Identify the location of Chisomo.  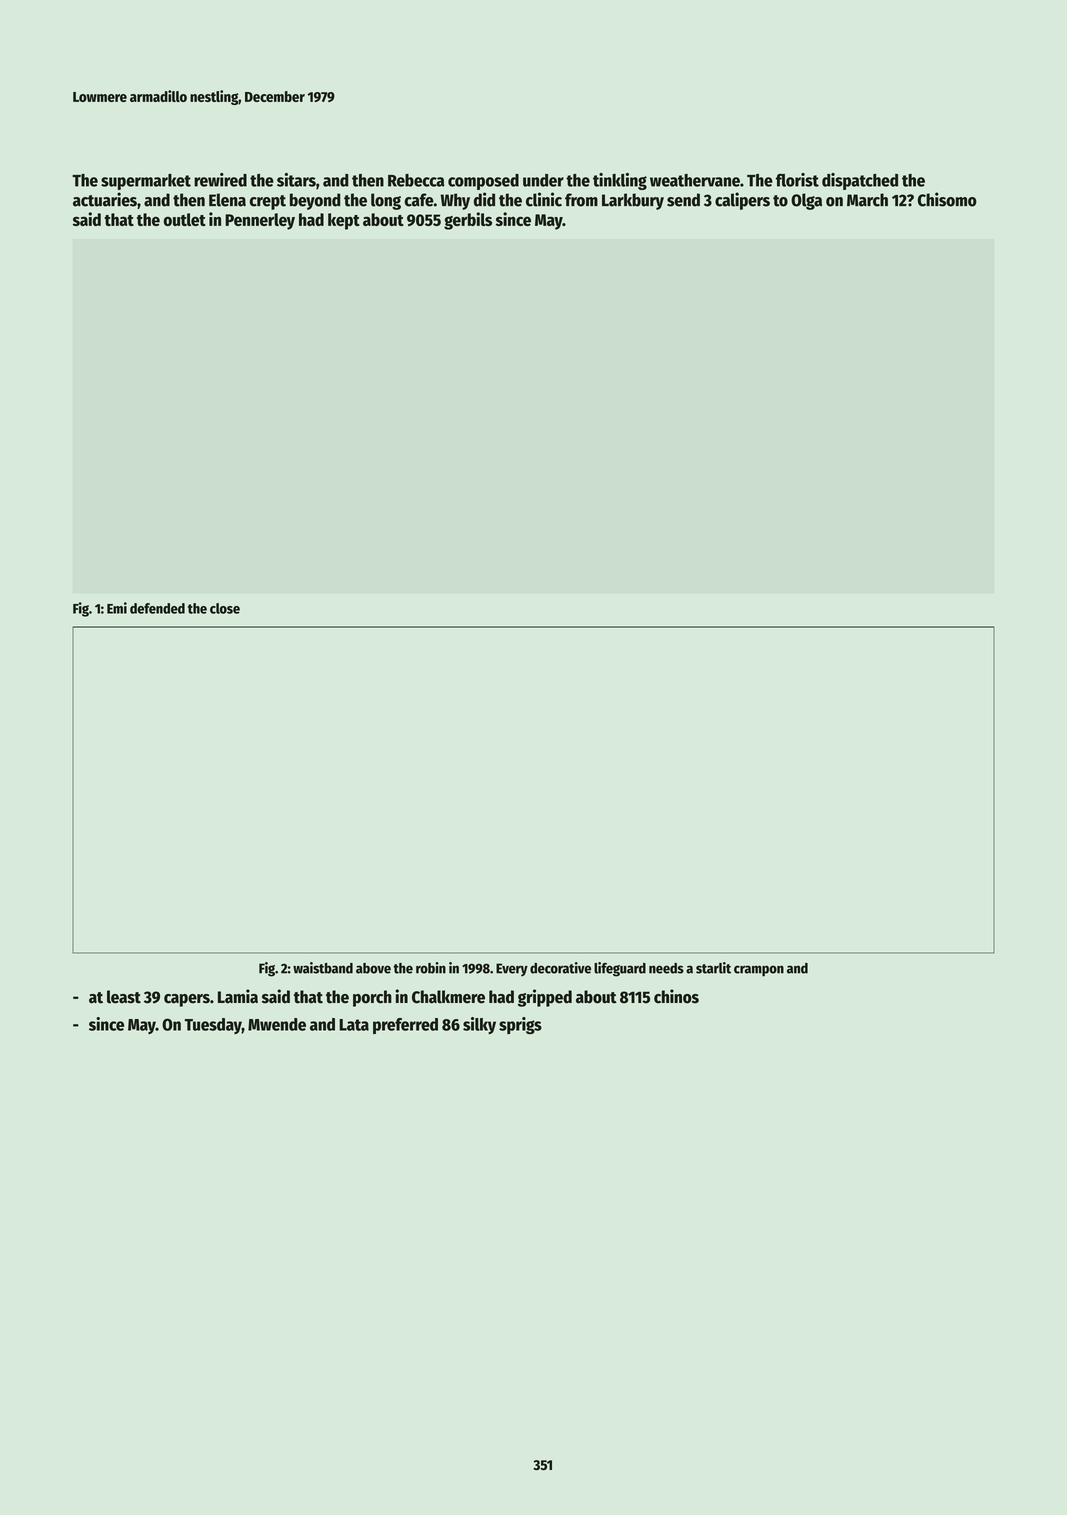
(947, 199).
